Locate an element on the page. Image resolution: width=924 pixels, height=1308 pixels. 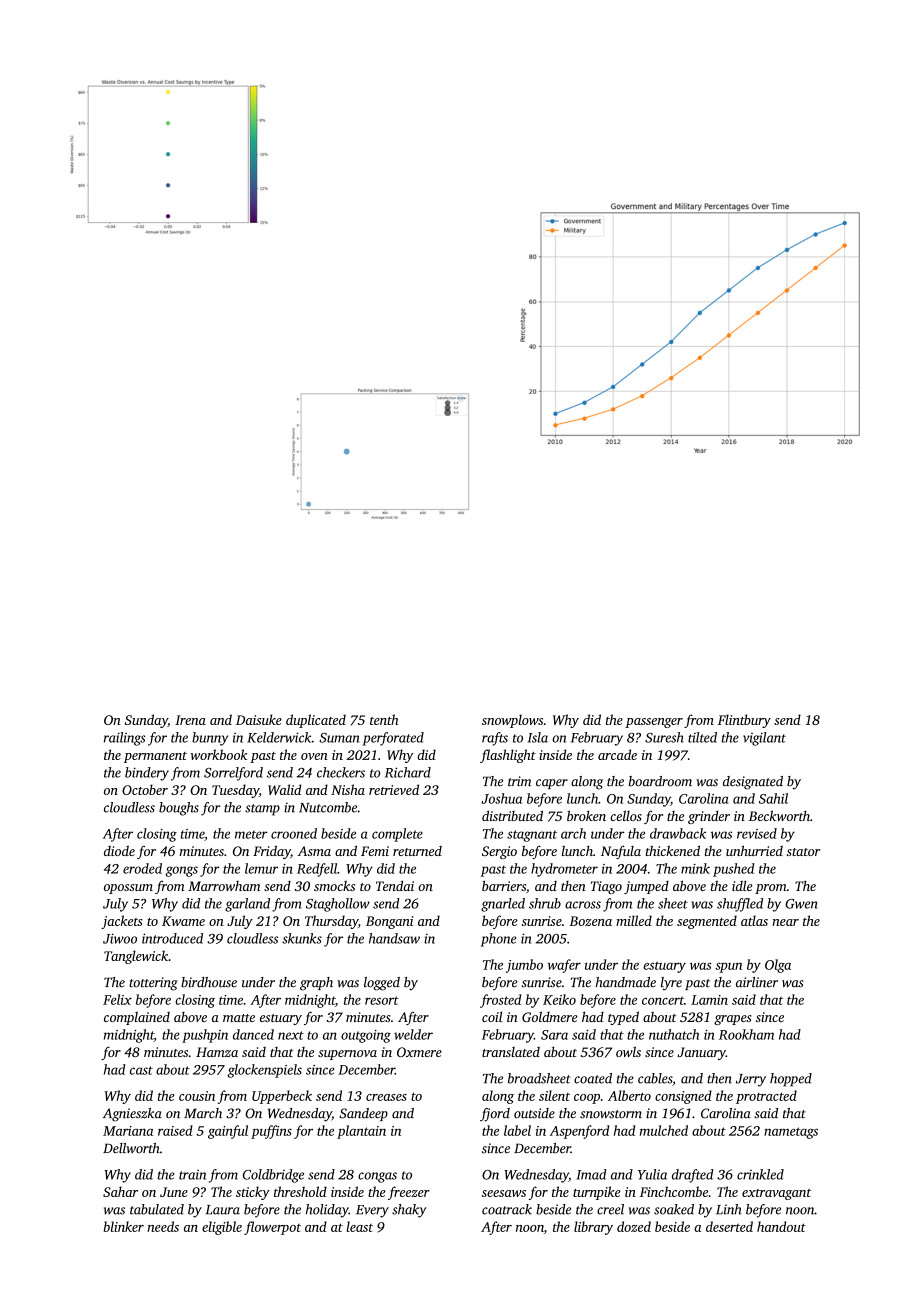
distributed is located at coordinates (512, 815).
